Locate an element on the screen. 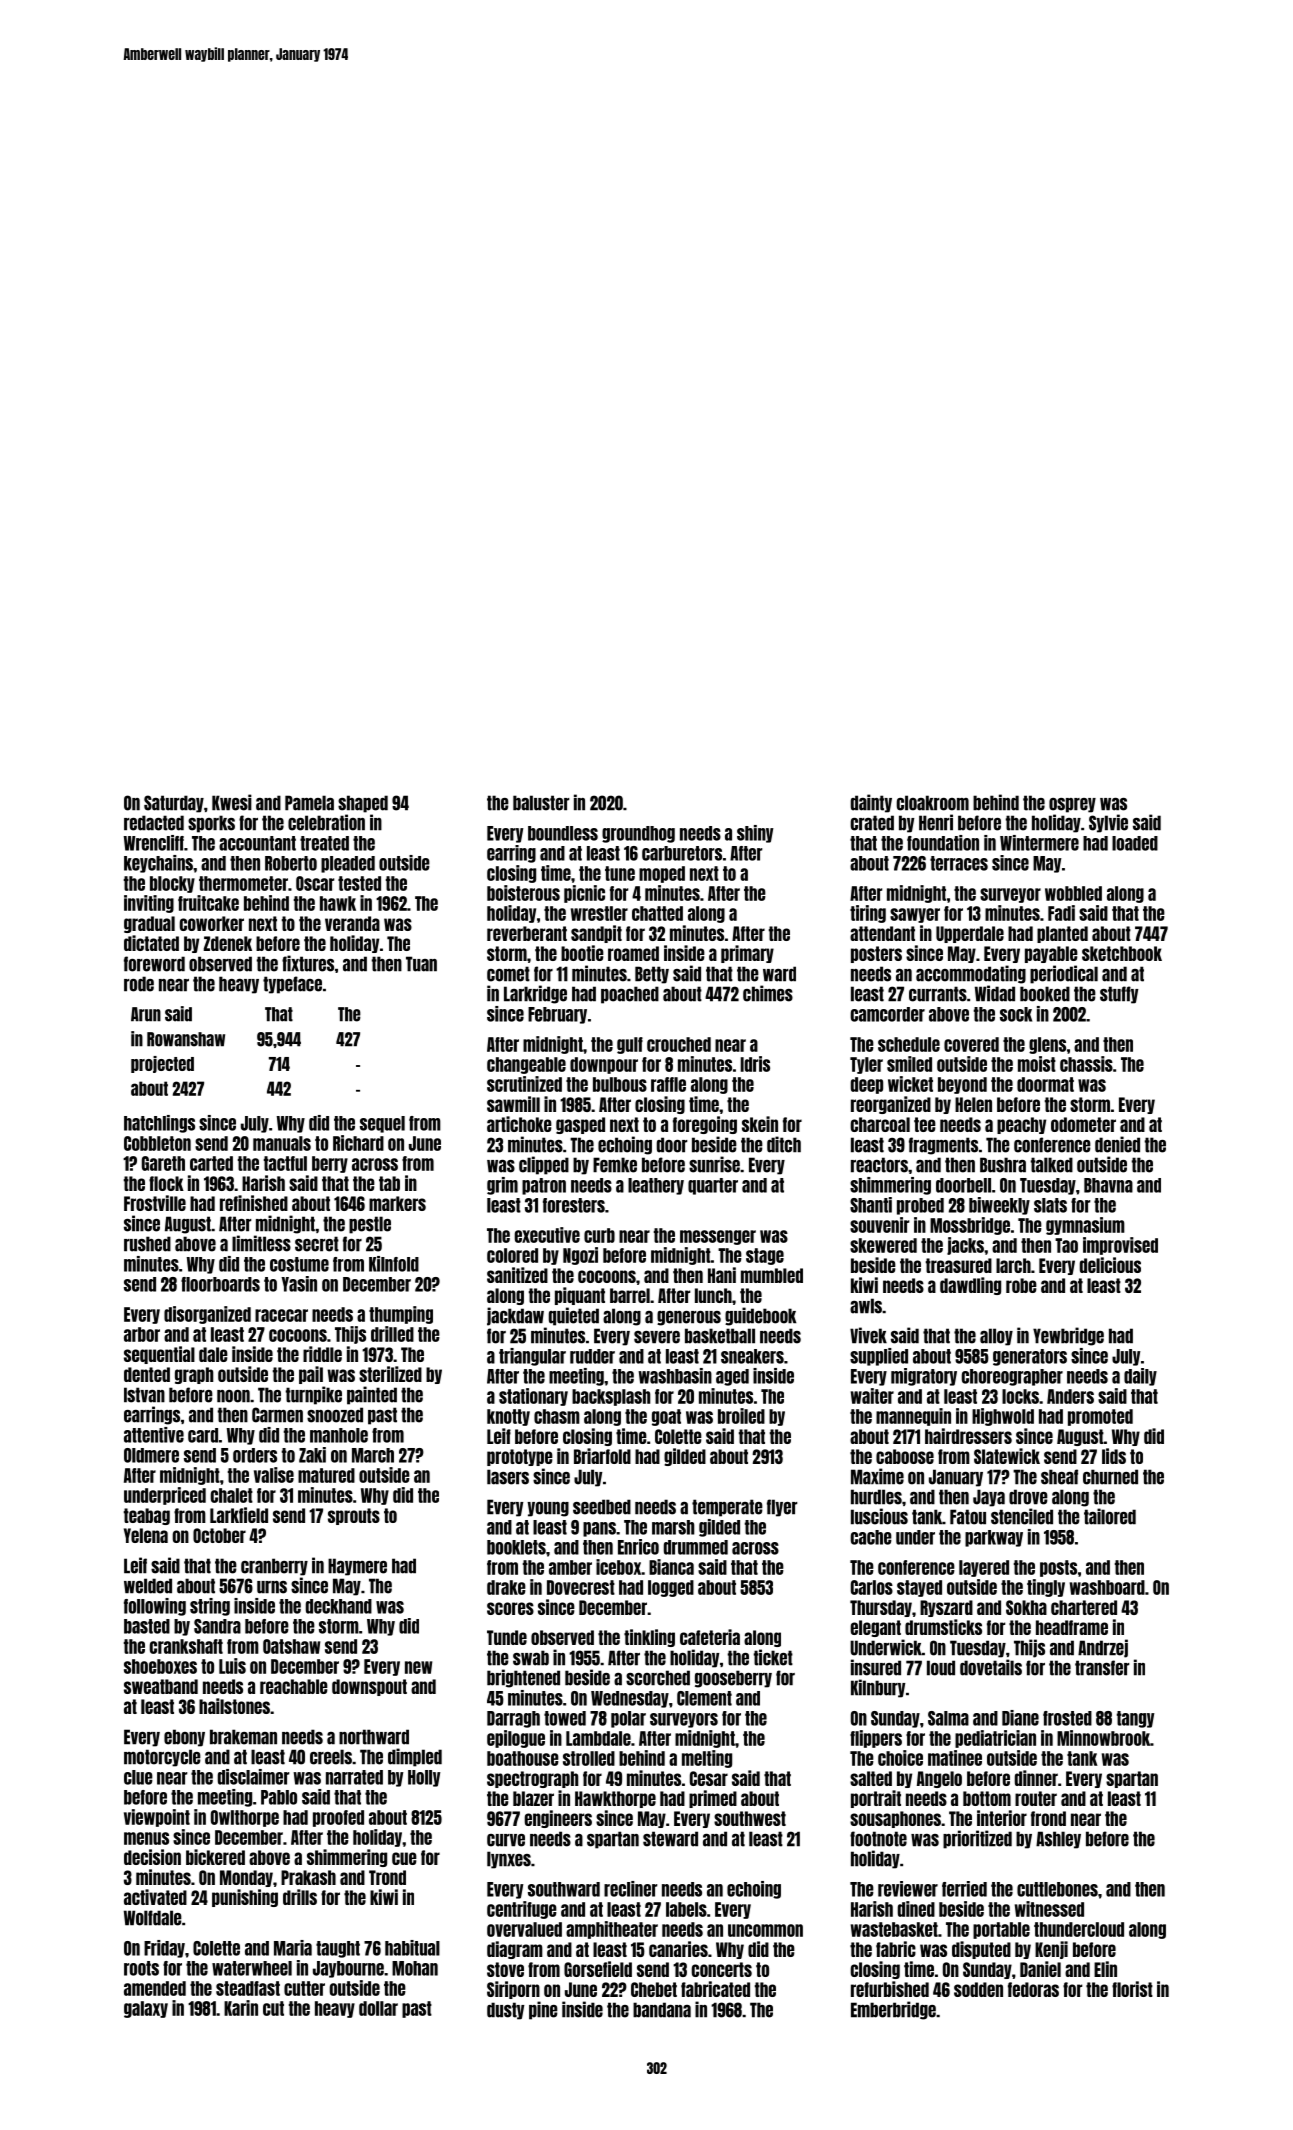  Andrzej is located at coordinates (1103, 1648).
